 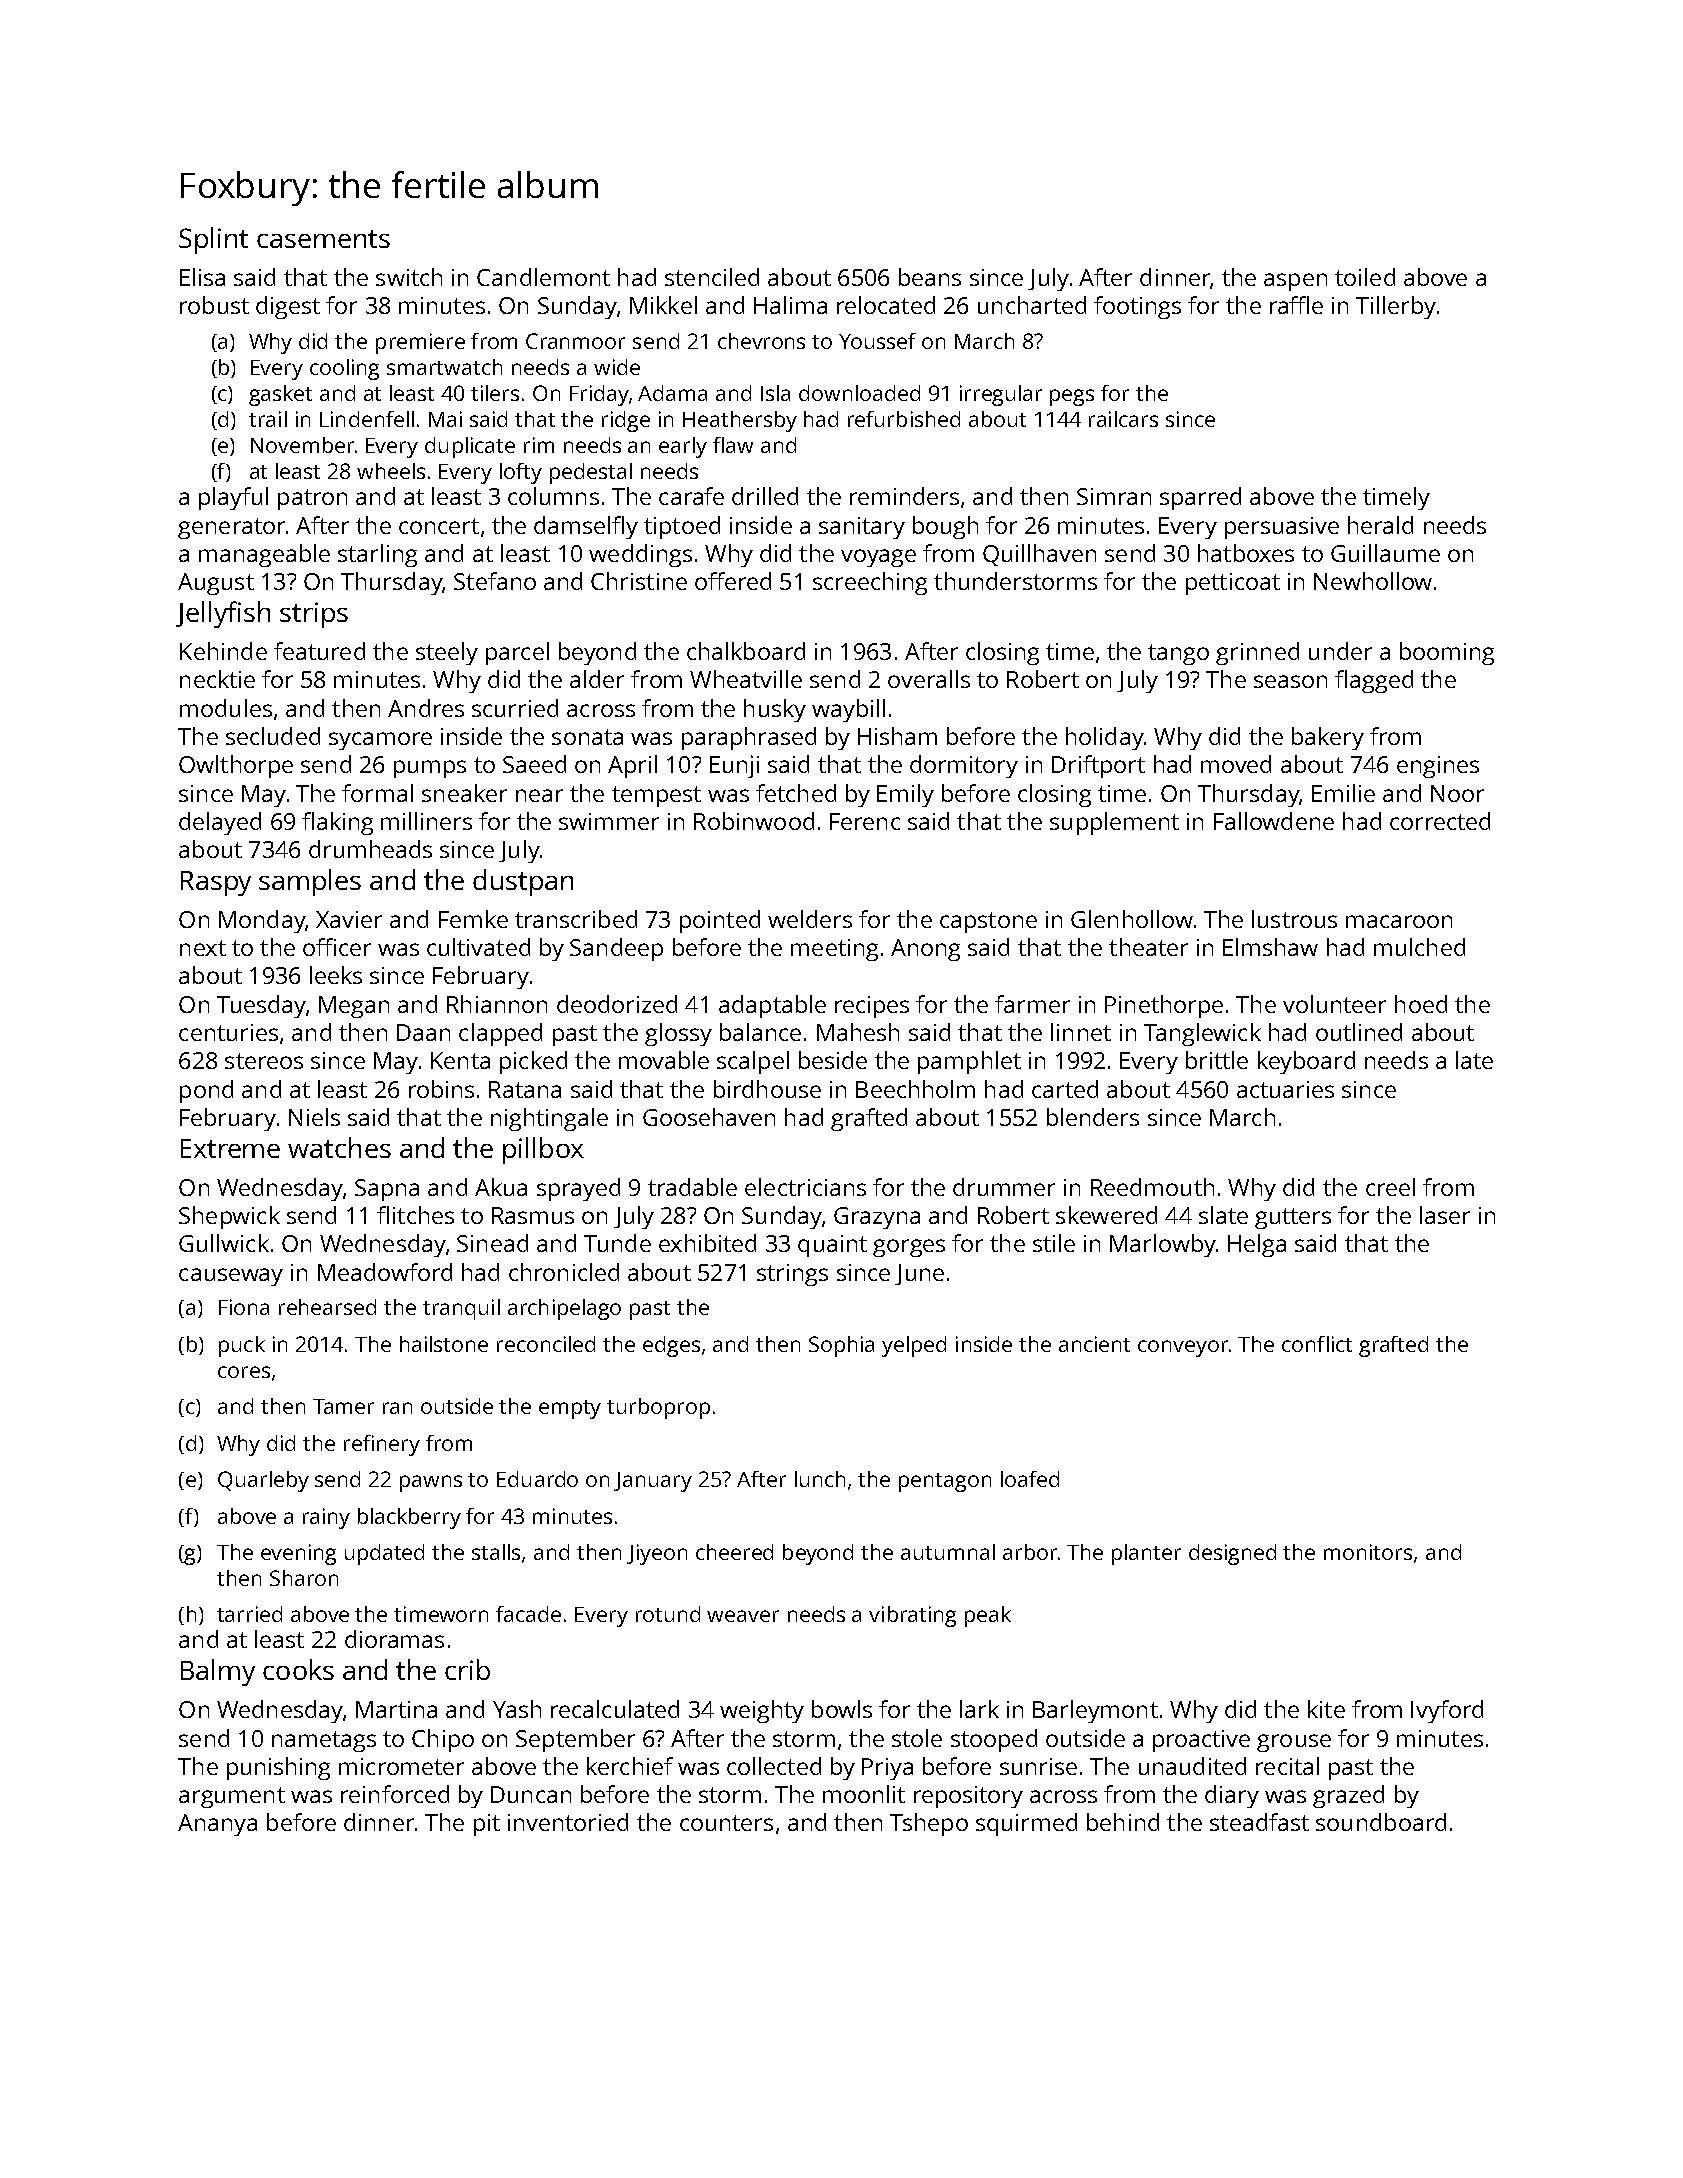 What do you see at coordinates (886, 305) in the screenshot?
I see `relocated` at bounding box center [886, 305].
